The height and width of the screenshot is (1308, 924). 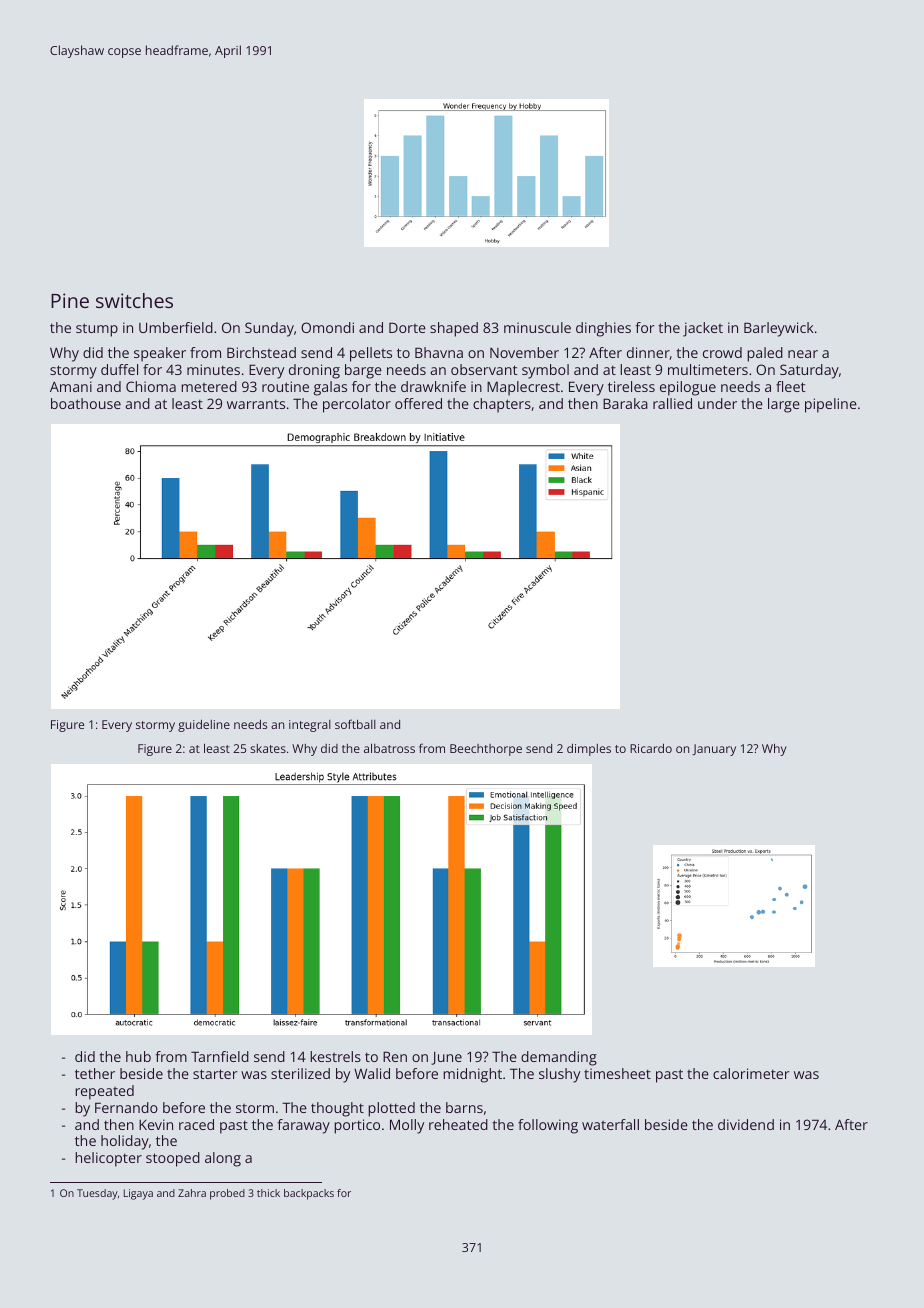 What do you see at coordinates (256, 404) in the screenshot?
I see `warrants` at bounding box center [256, 404].
